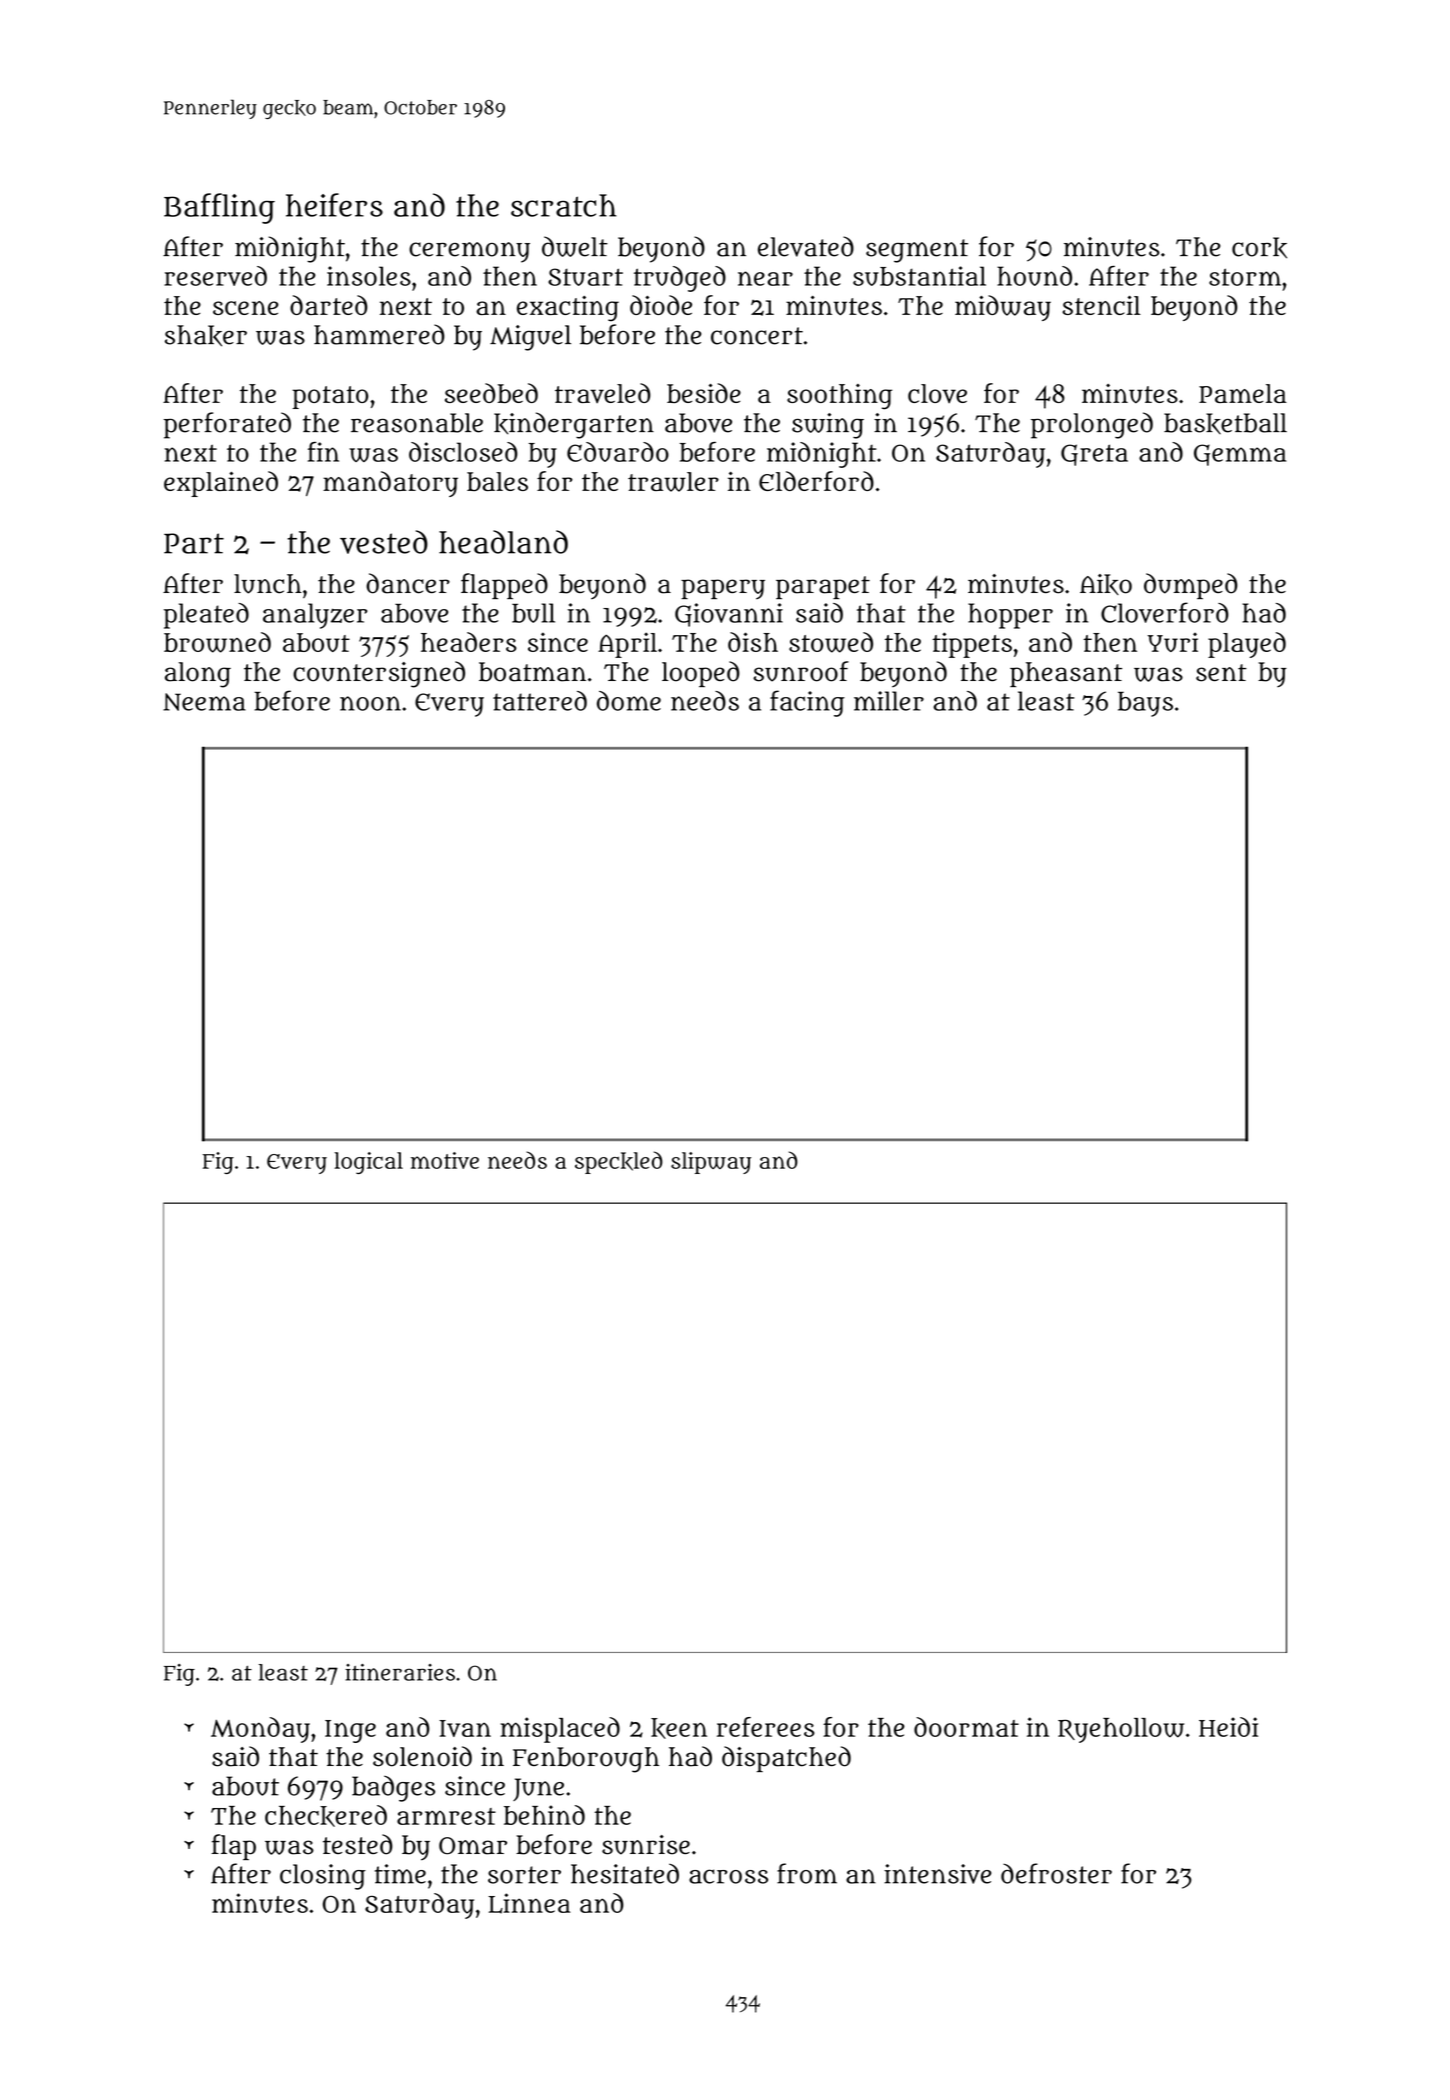 The height and width of the page is (2100, 1450). I want to click on bays, so click(1145, 704).
